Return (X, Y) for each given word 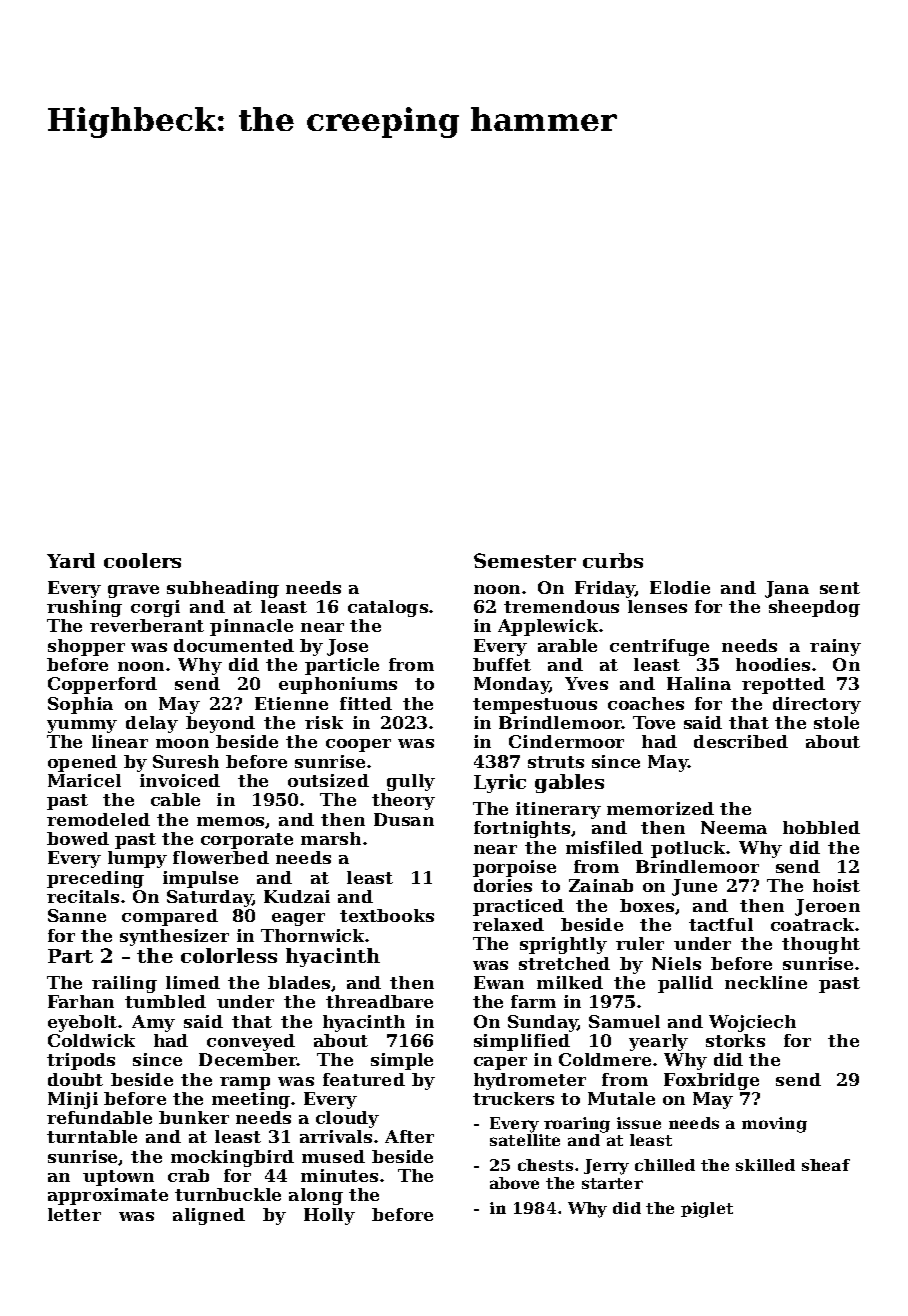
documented (234, 645)
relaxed (508, 924)
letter (74, 1214)
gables (569, 783)
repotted (783, 685)
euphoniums (338, 685)
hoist (836, 885)
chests (545, 1165)
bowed (78, 838)
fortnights (522, 829)
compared (170, 917)
